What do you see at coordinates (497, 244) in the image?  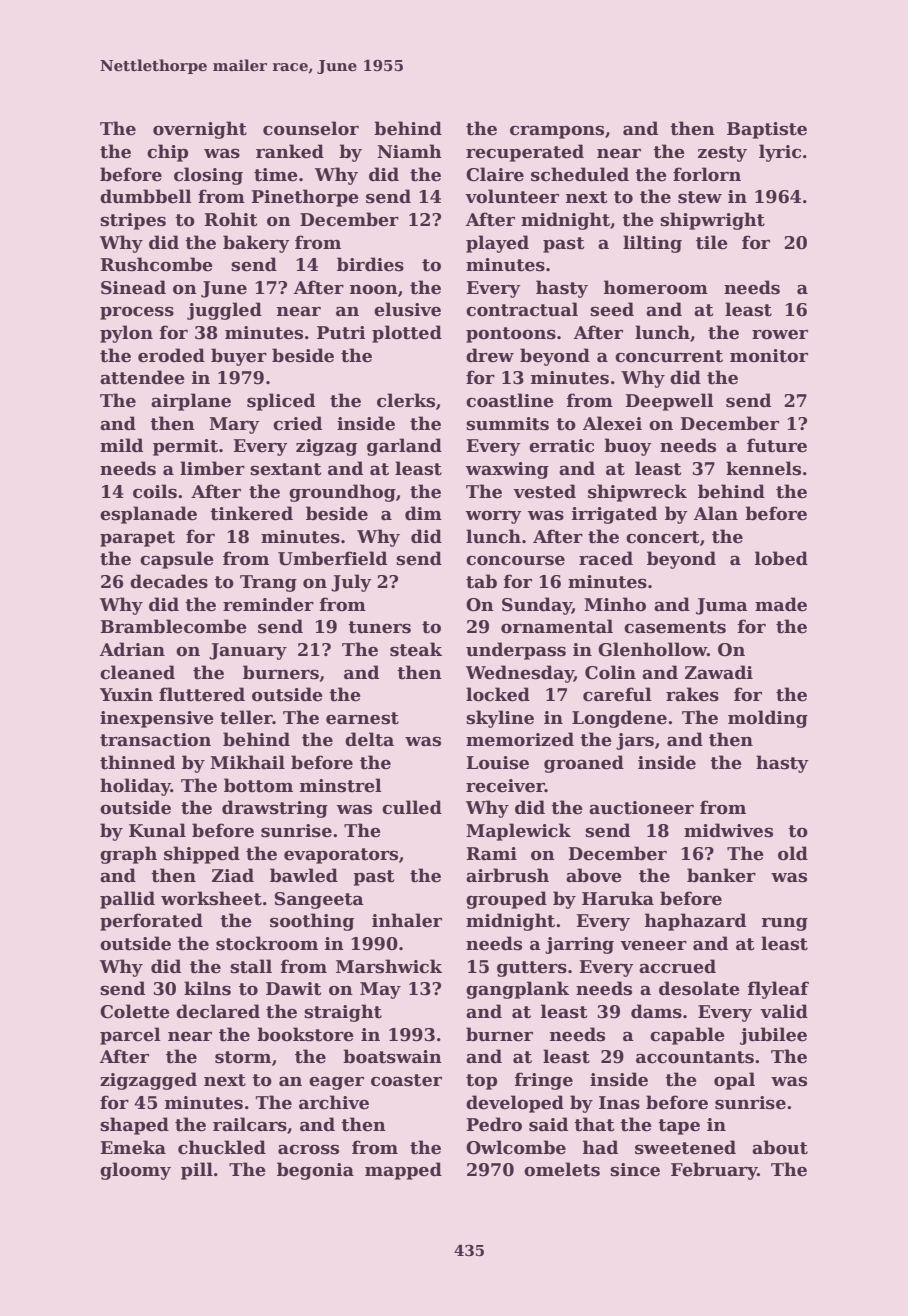 I see `played` at bounding box center [497, 244].
